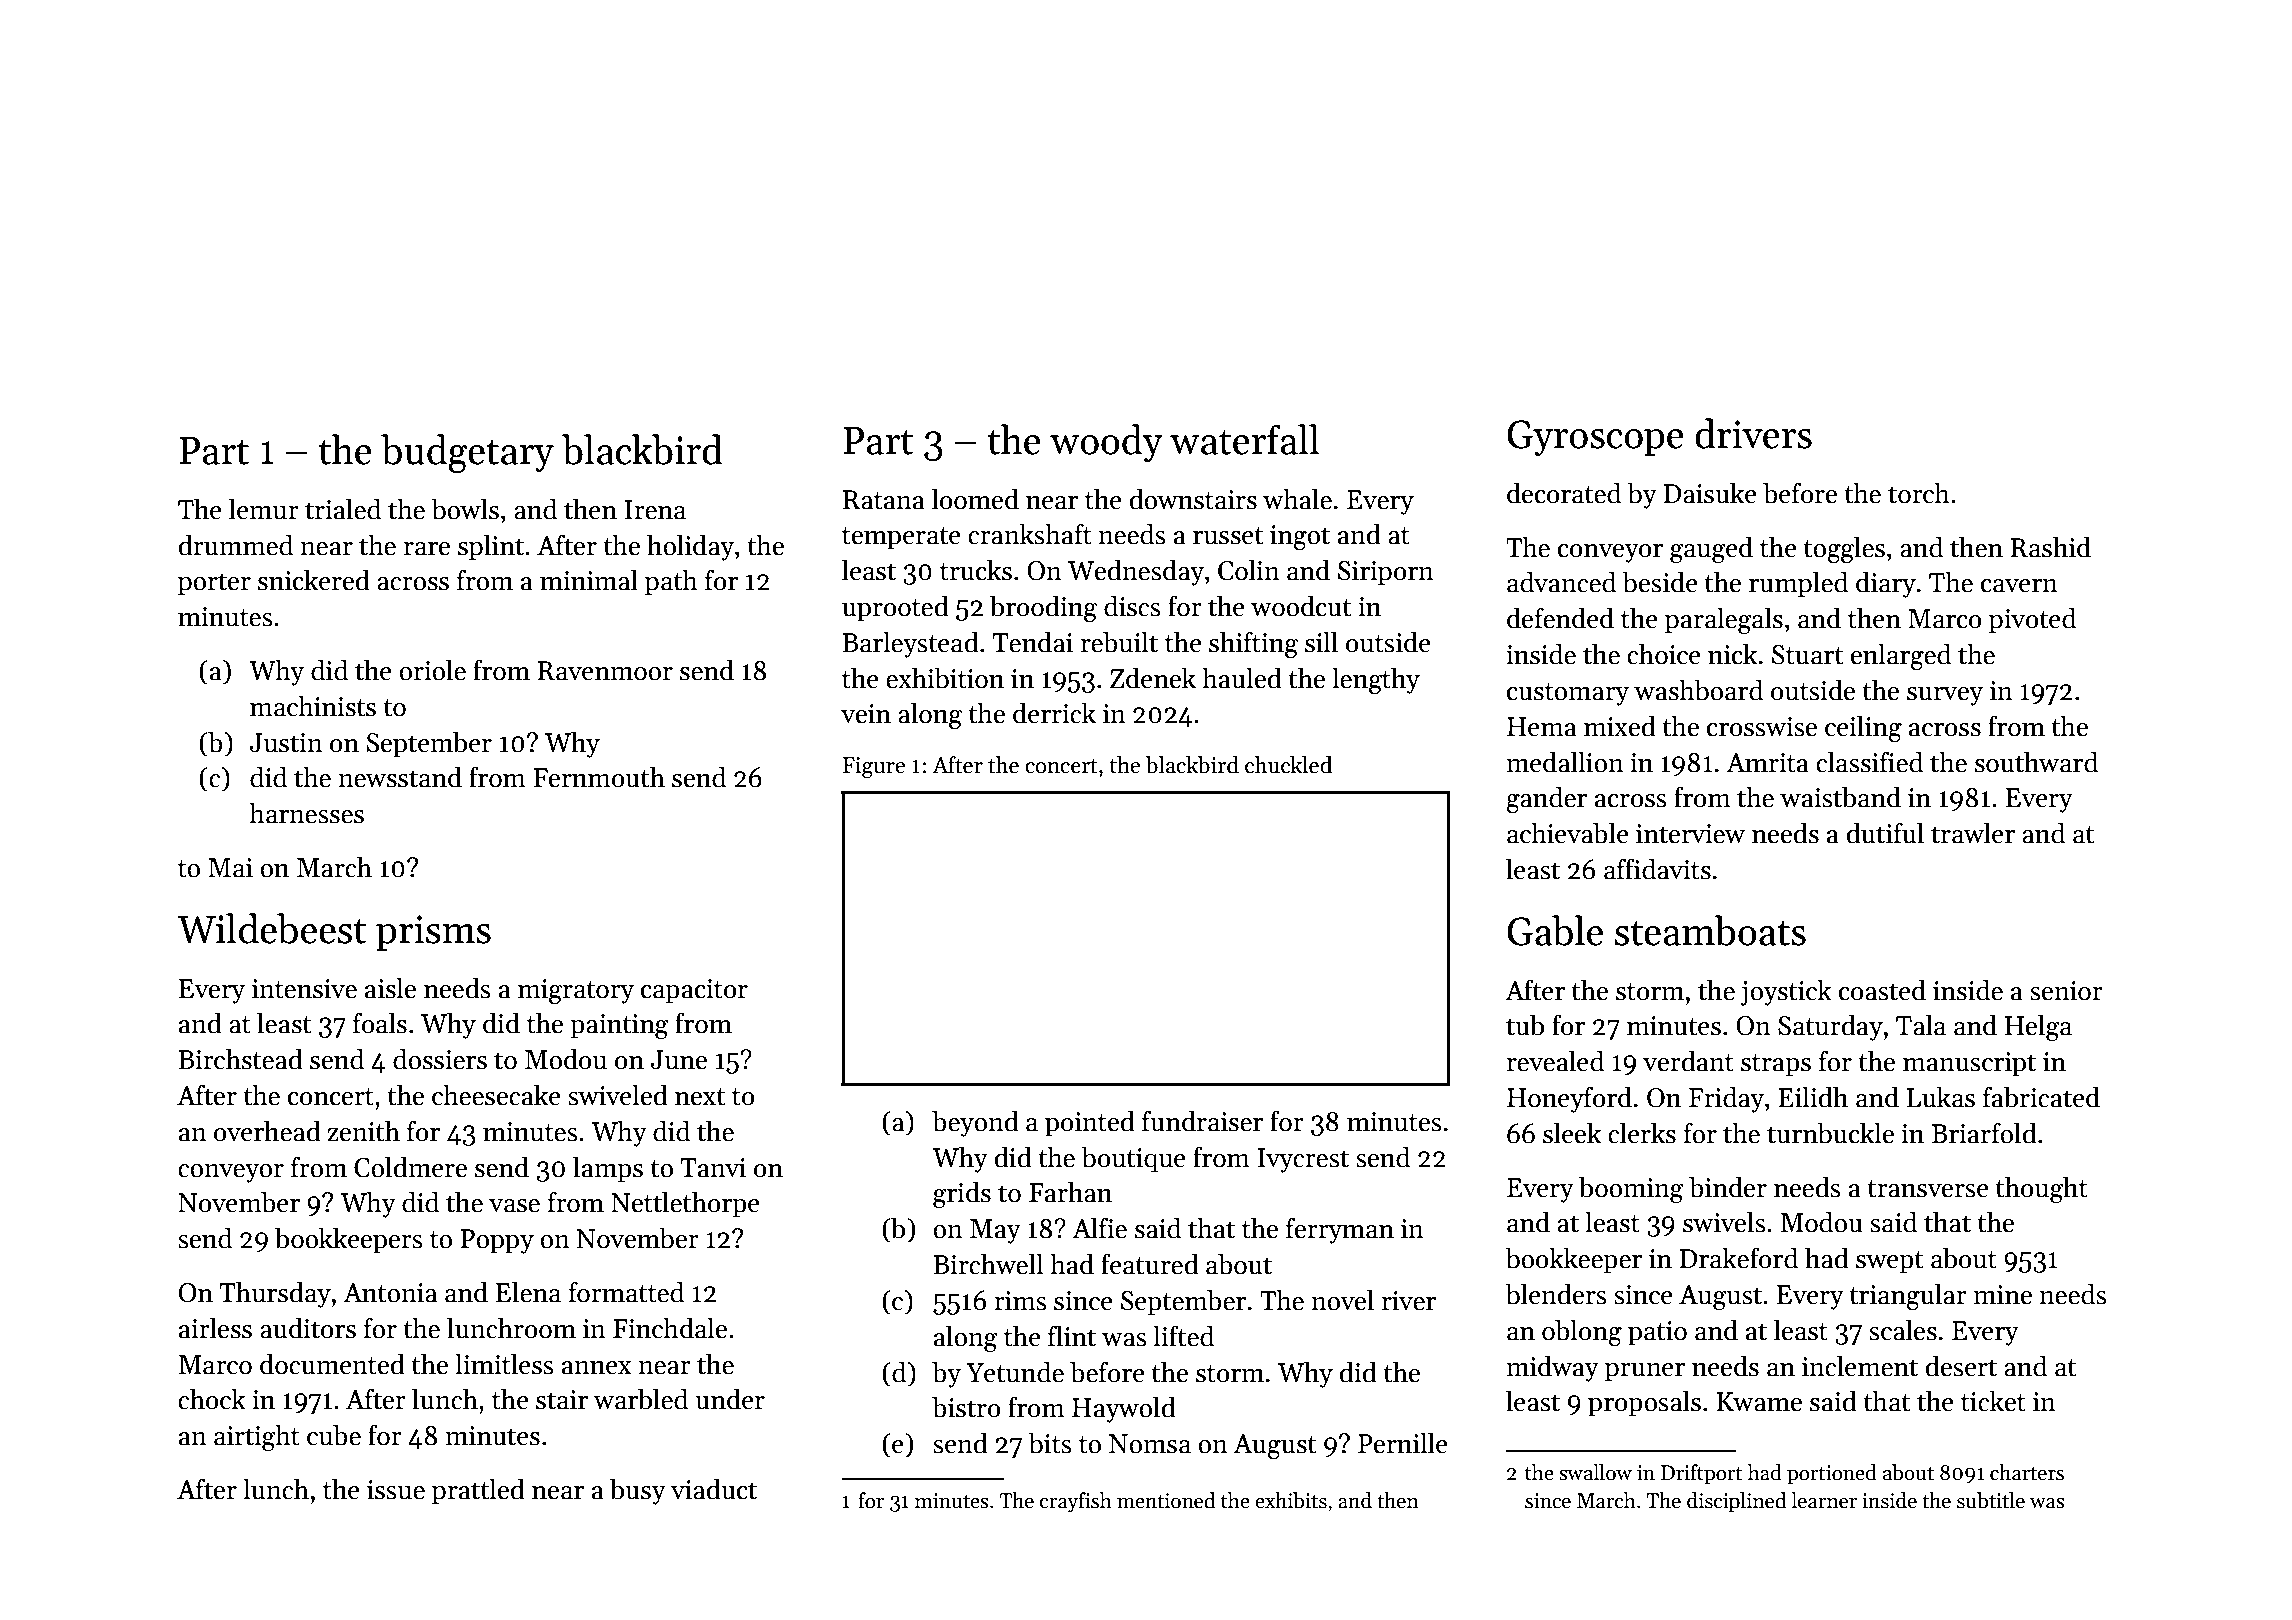  I want to click on Farhan, so click(1070, 1192).
